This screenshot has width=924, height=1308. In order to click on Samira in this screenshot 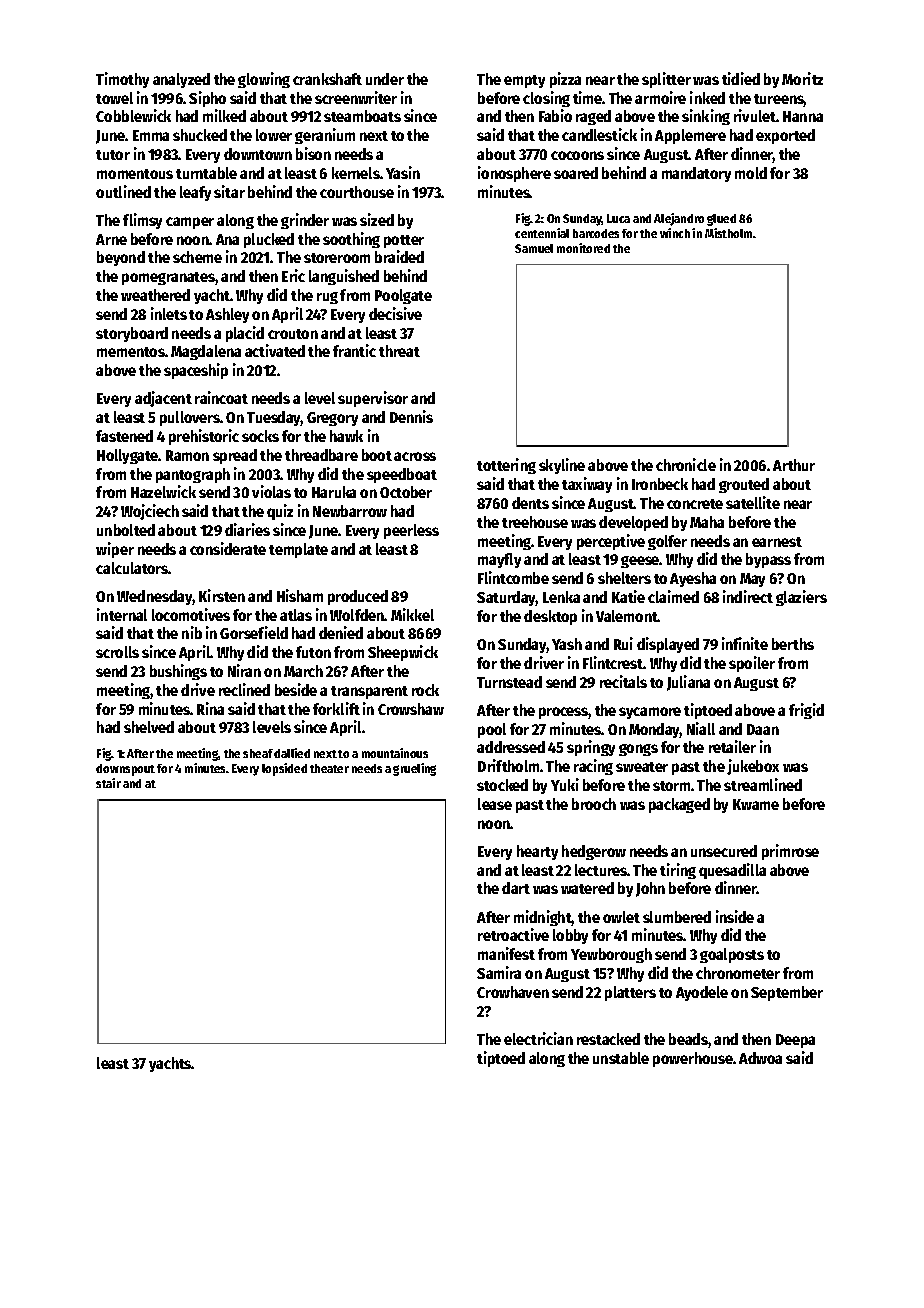, I will do `click(499, 972)`.
